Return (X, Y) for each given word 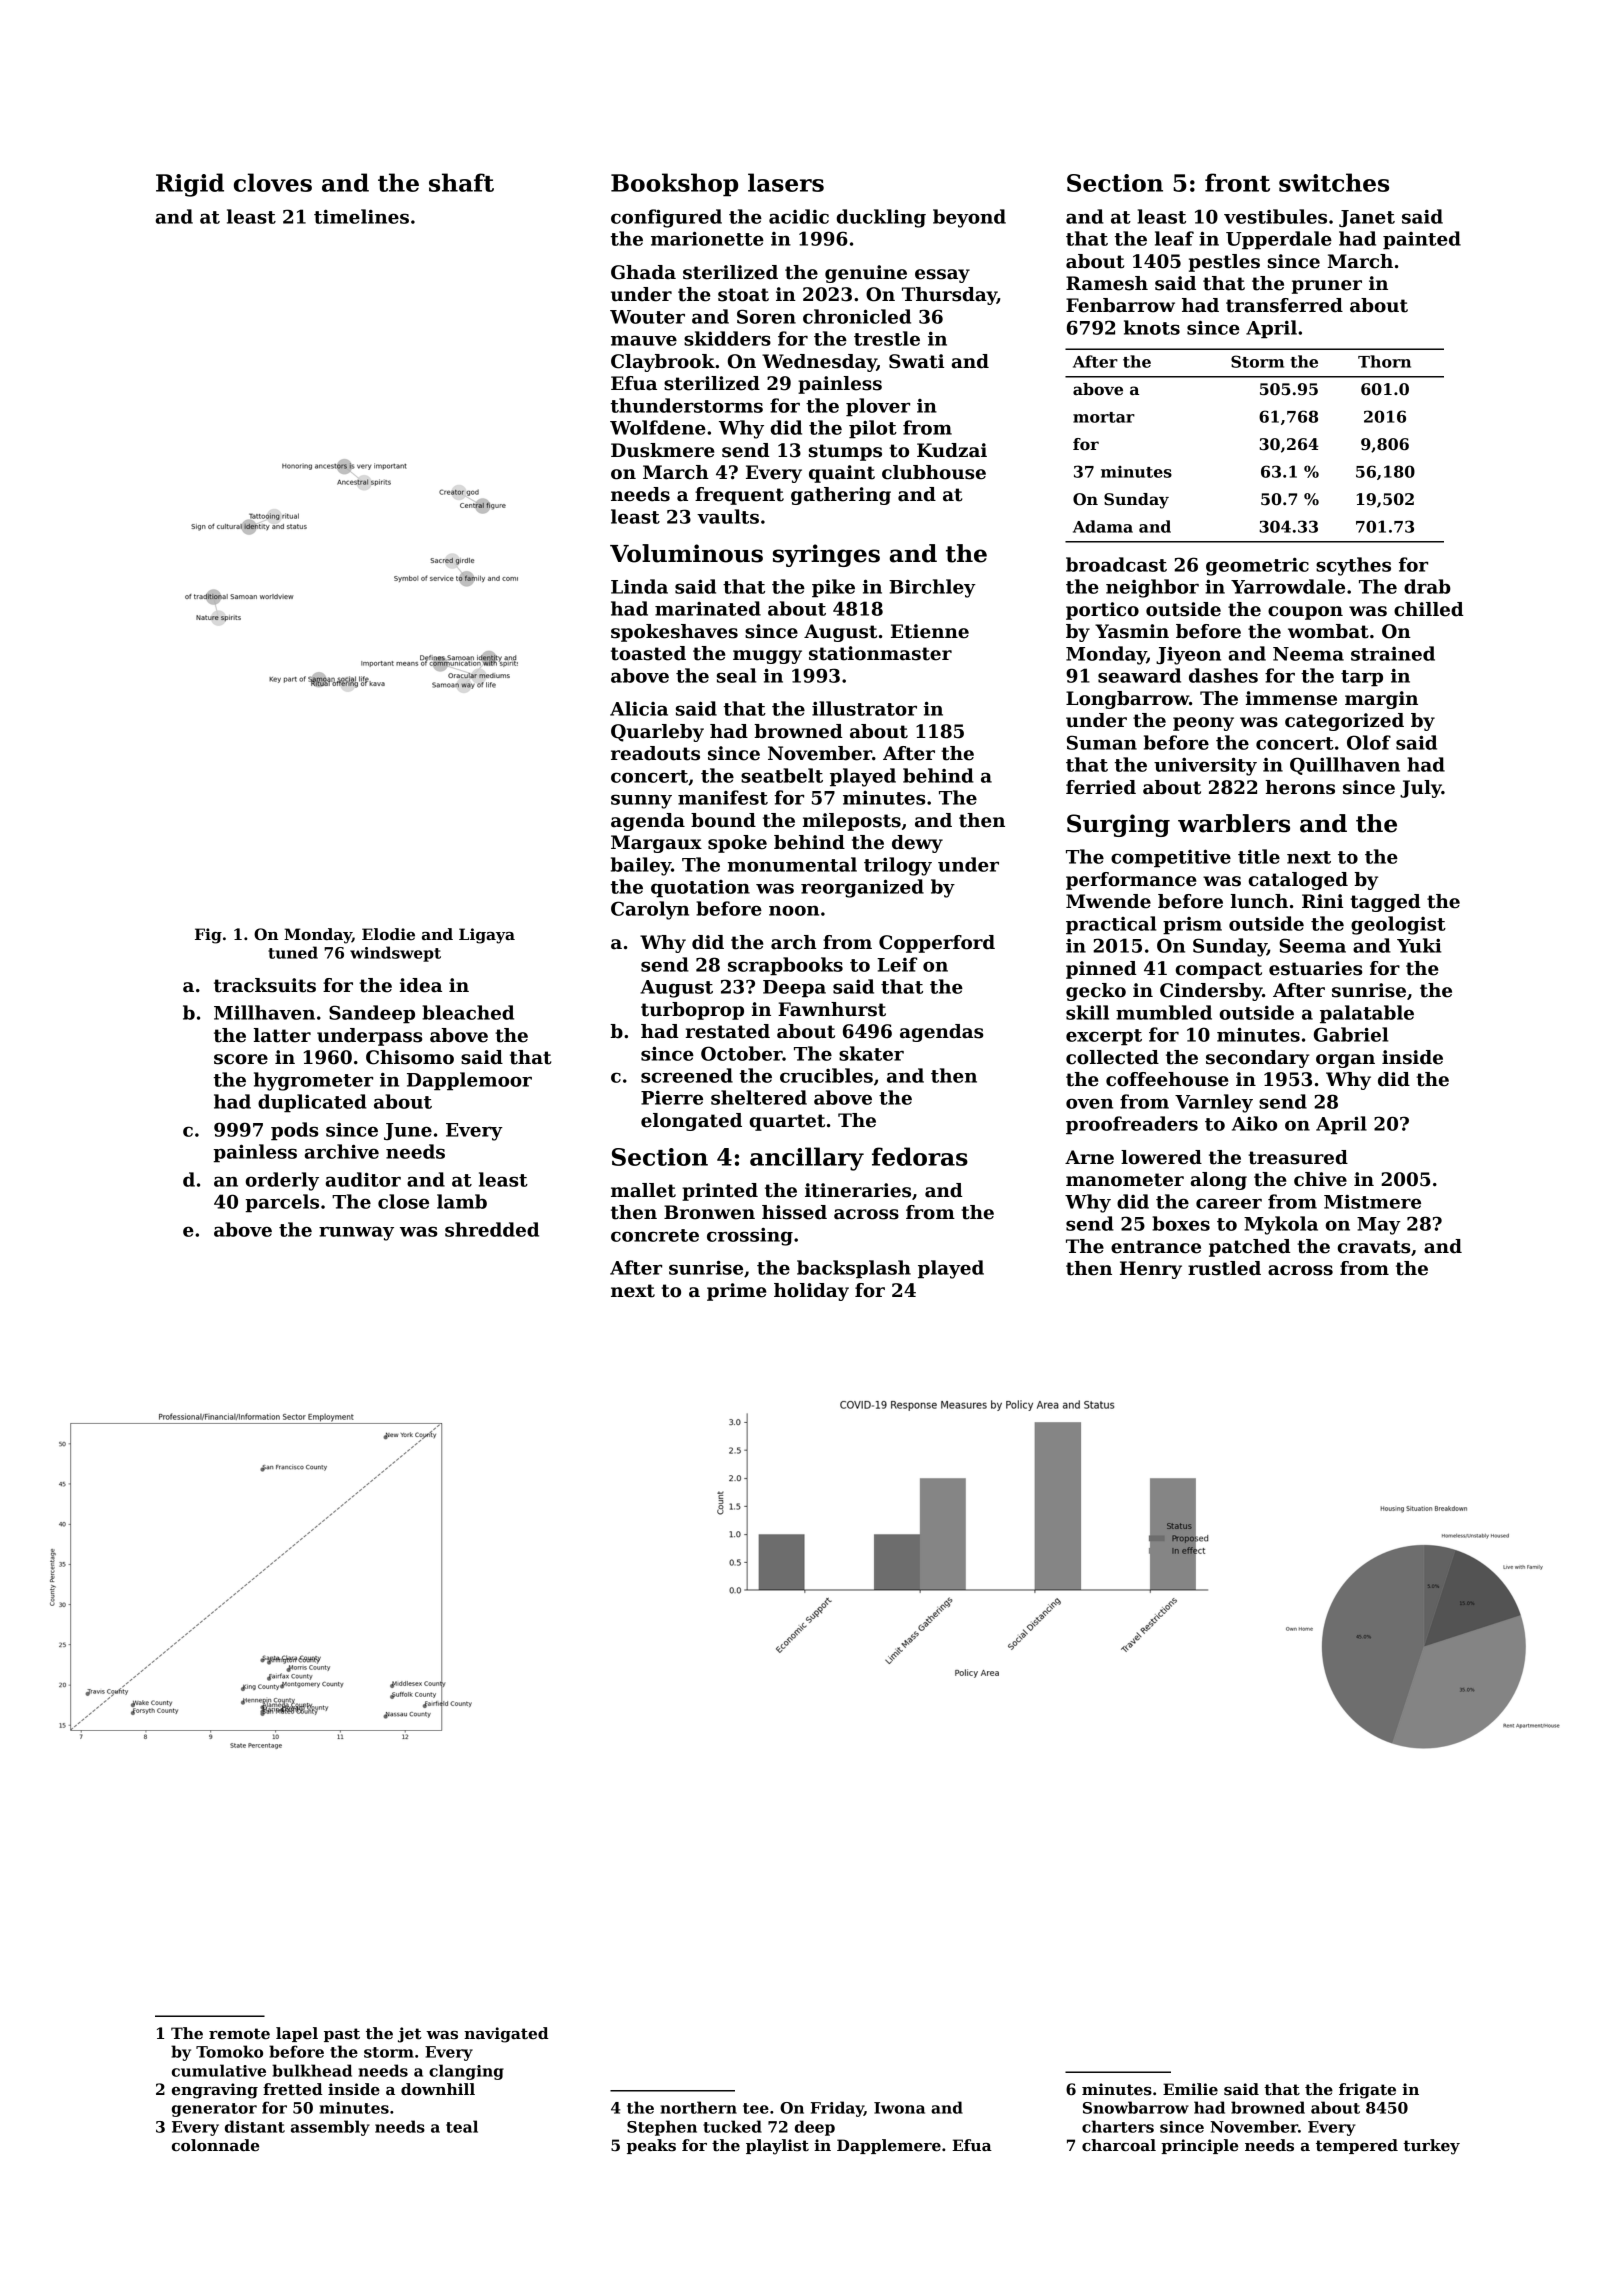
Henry (1151, 1270)
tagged (1385, 903)
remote (239, 2033)
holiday (811, 1292)
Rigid (190, 185)
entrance (1156, 1247)
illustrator (864, 708)
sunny (641, 801)
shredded (492, 1229)
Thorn (1384, 361)
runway (356, 1233)
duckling (881, 218)
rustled (1224, 1268)
